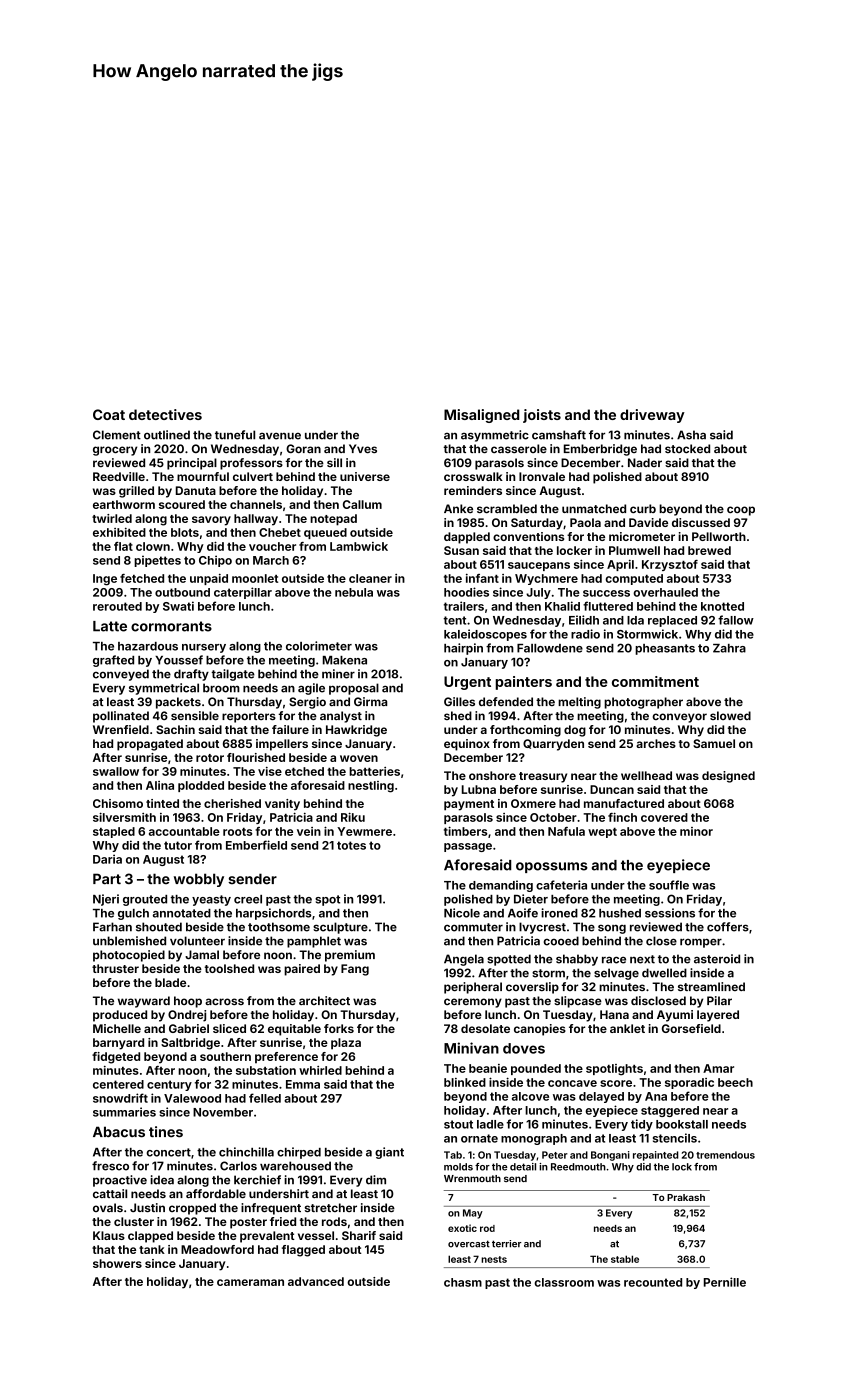 Image resolution: width=849 pixels, height=1400 pixels. What do you see at coordinates (464, 960) in the screenshot?
I see `Angela` at bounding box center [464, 960].
